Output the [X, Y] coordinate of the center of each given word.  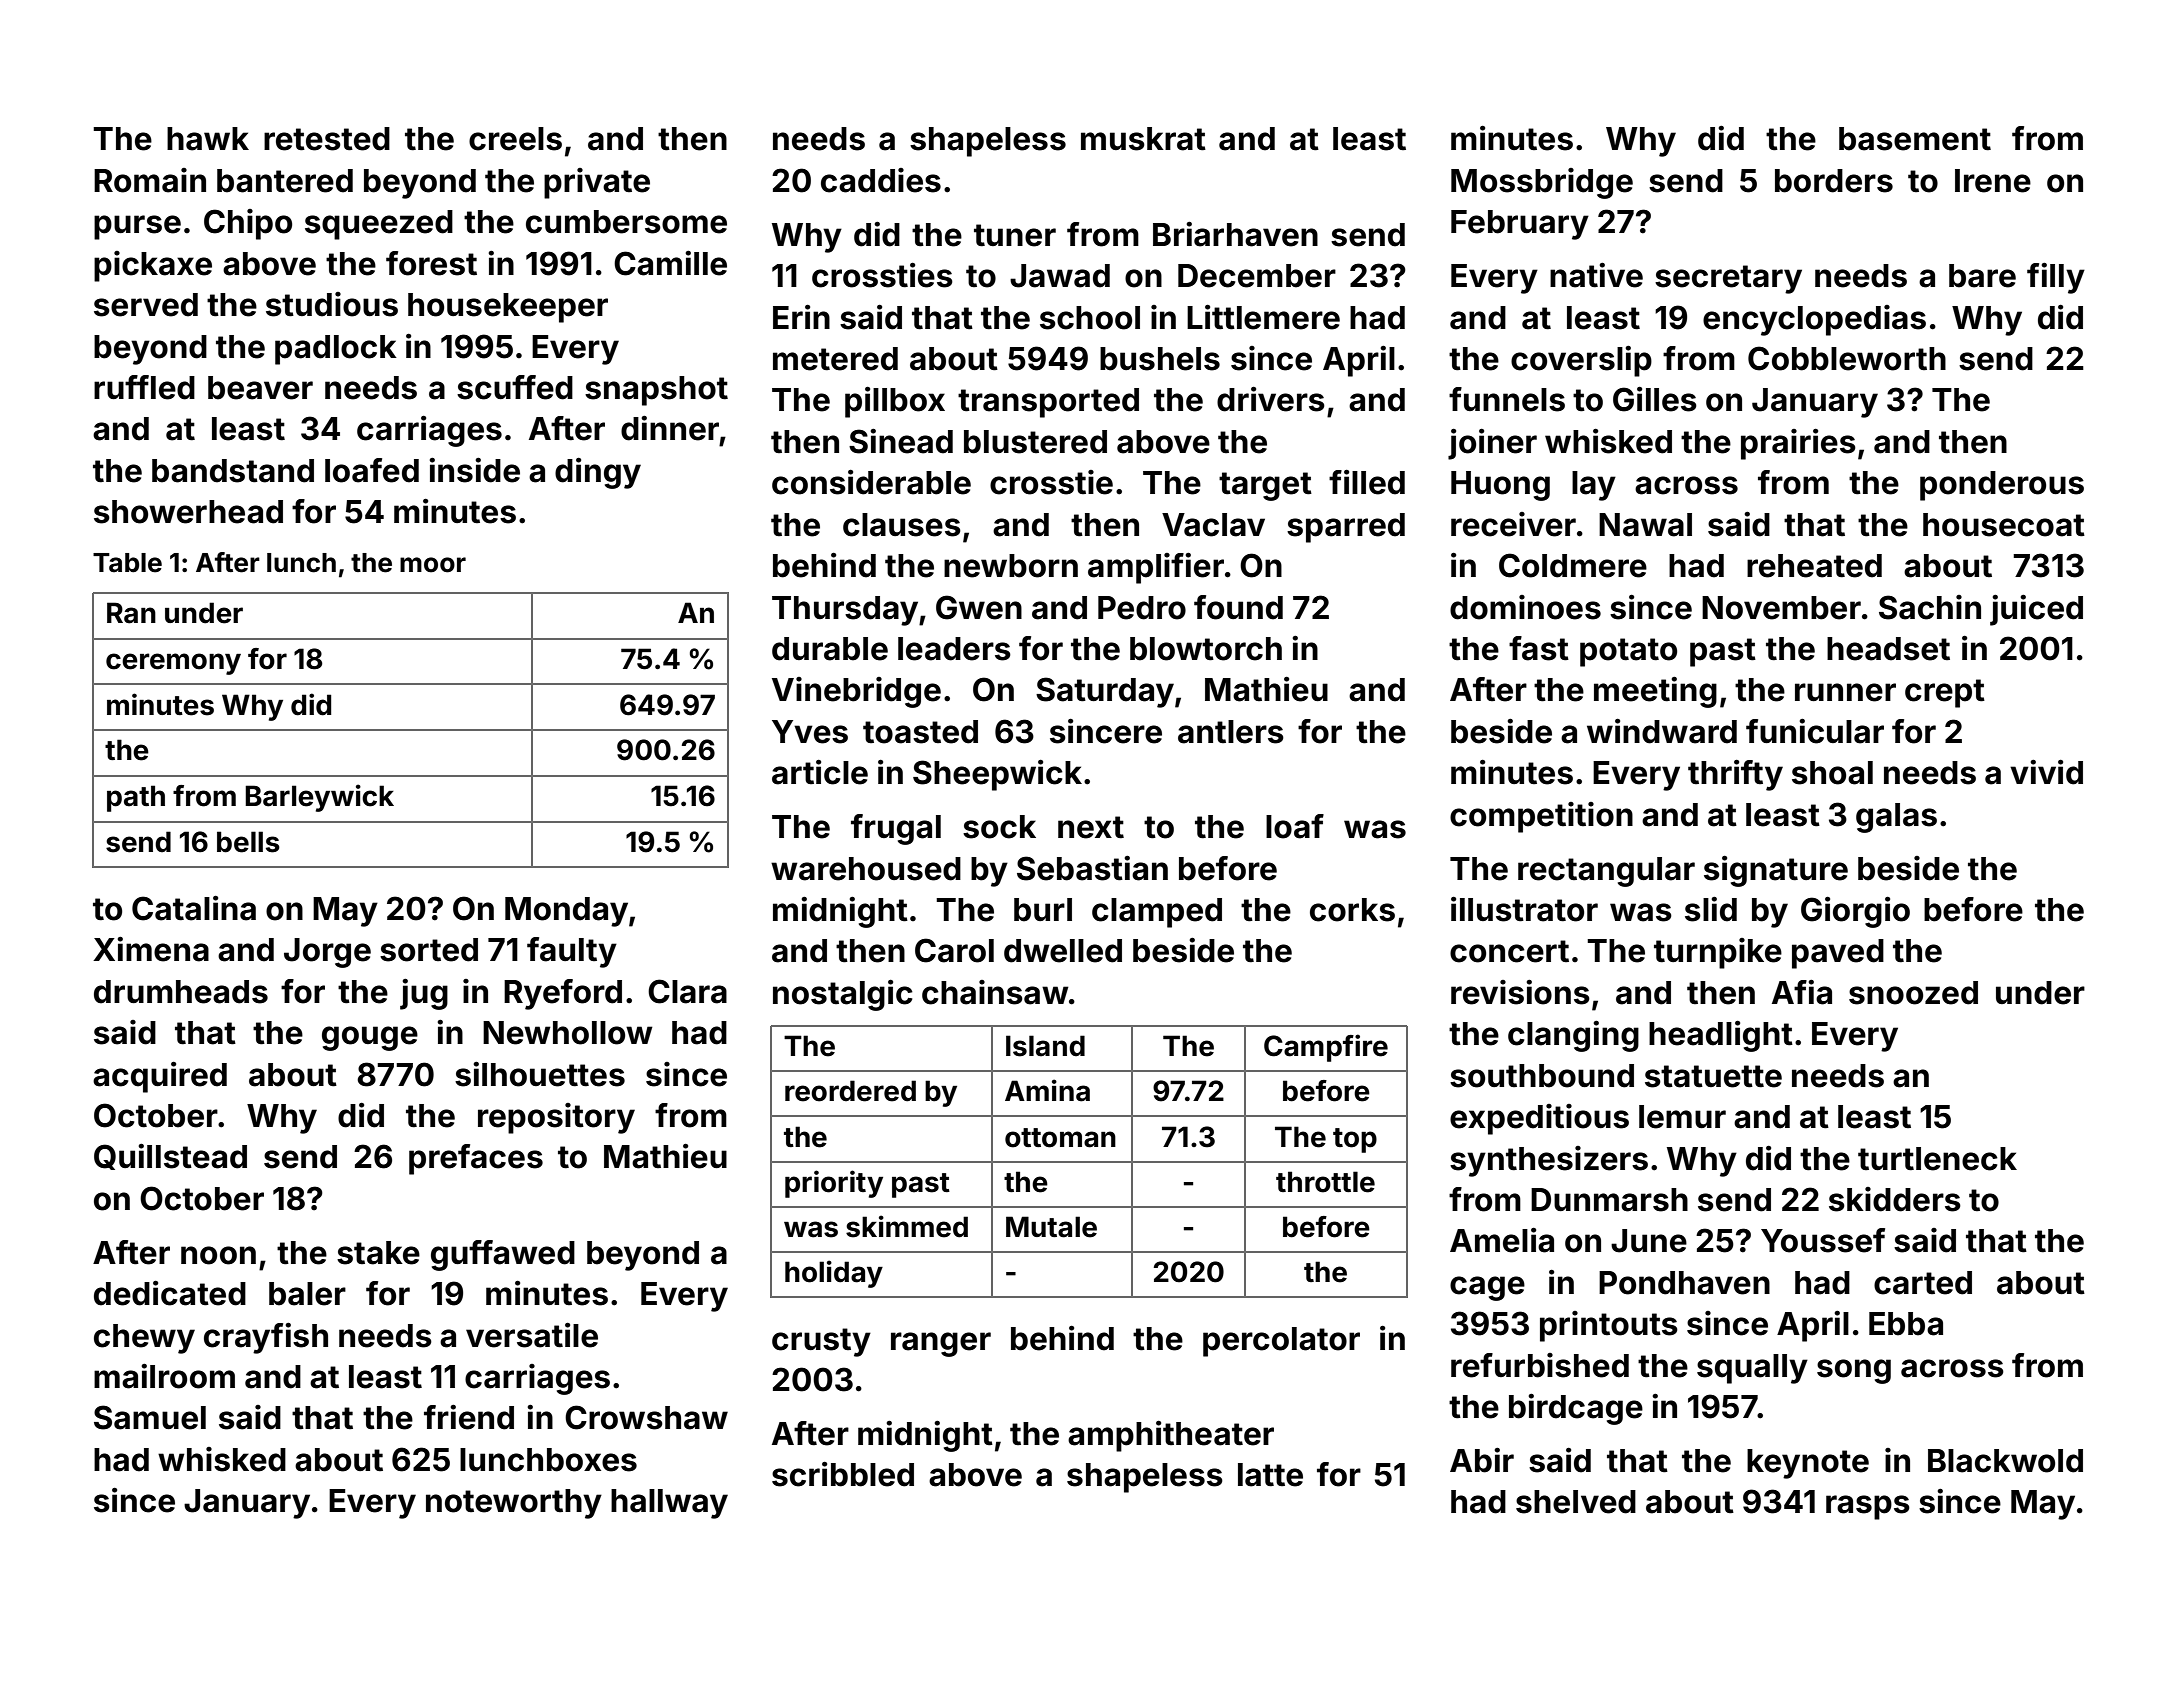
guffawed [503, 1255]
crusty [821, 1342]
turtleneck [1937, 1159]
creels [515, 139]
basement [1915, 139]
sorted [429, 950]
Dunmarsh [1609, 1200]
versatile [532, 1335]
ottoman [1060, 1138]
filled [1367, 482]
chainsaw [995, 992]
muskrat [1143, 139]
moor [433, 565]
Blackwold [2005, 1461]
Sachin [1930, 607]
